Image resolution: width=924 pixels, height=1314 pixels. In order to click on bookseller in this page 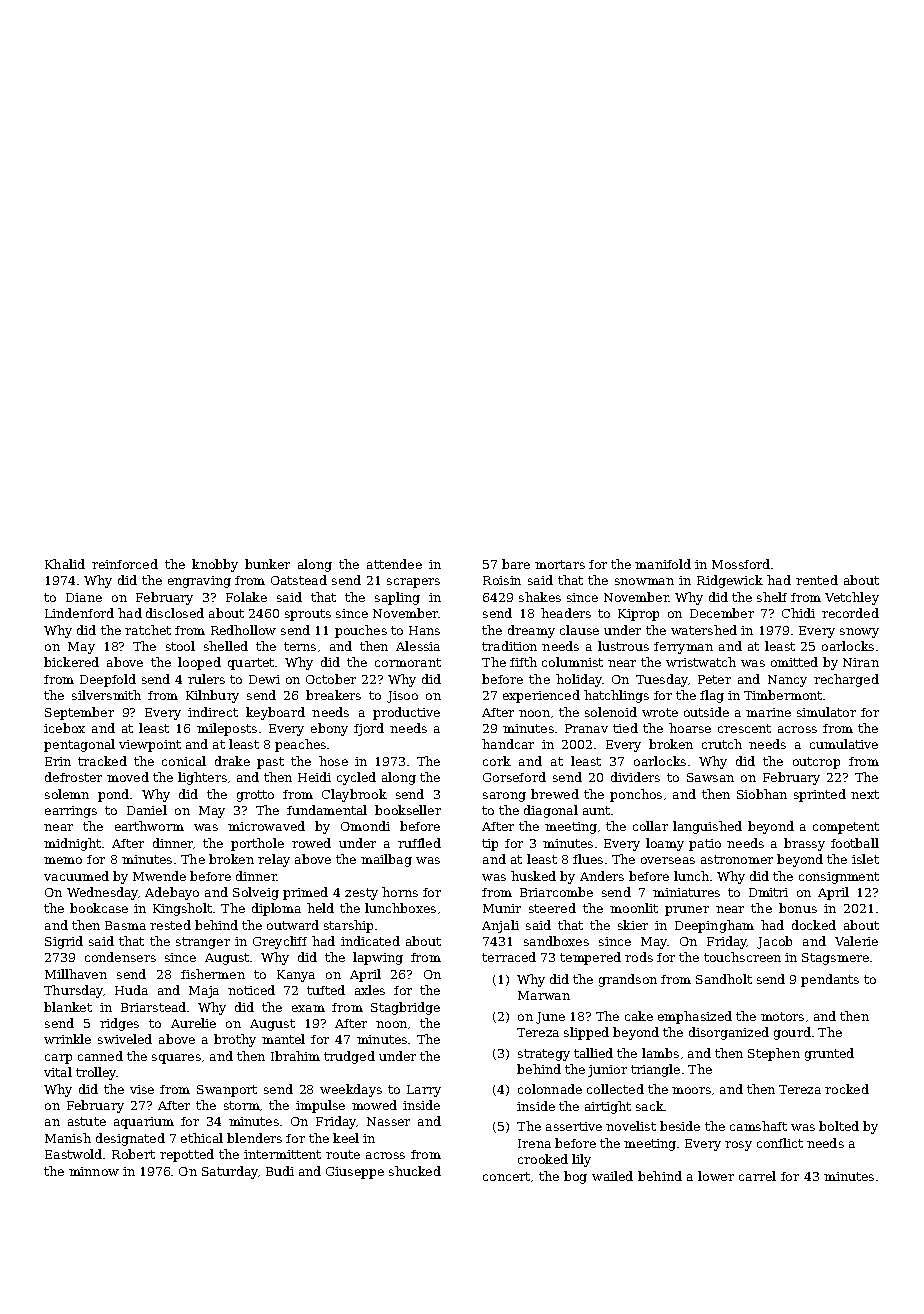, I will do `click(408, 810)`.
